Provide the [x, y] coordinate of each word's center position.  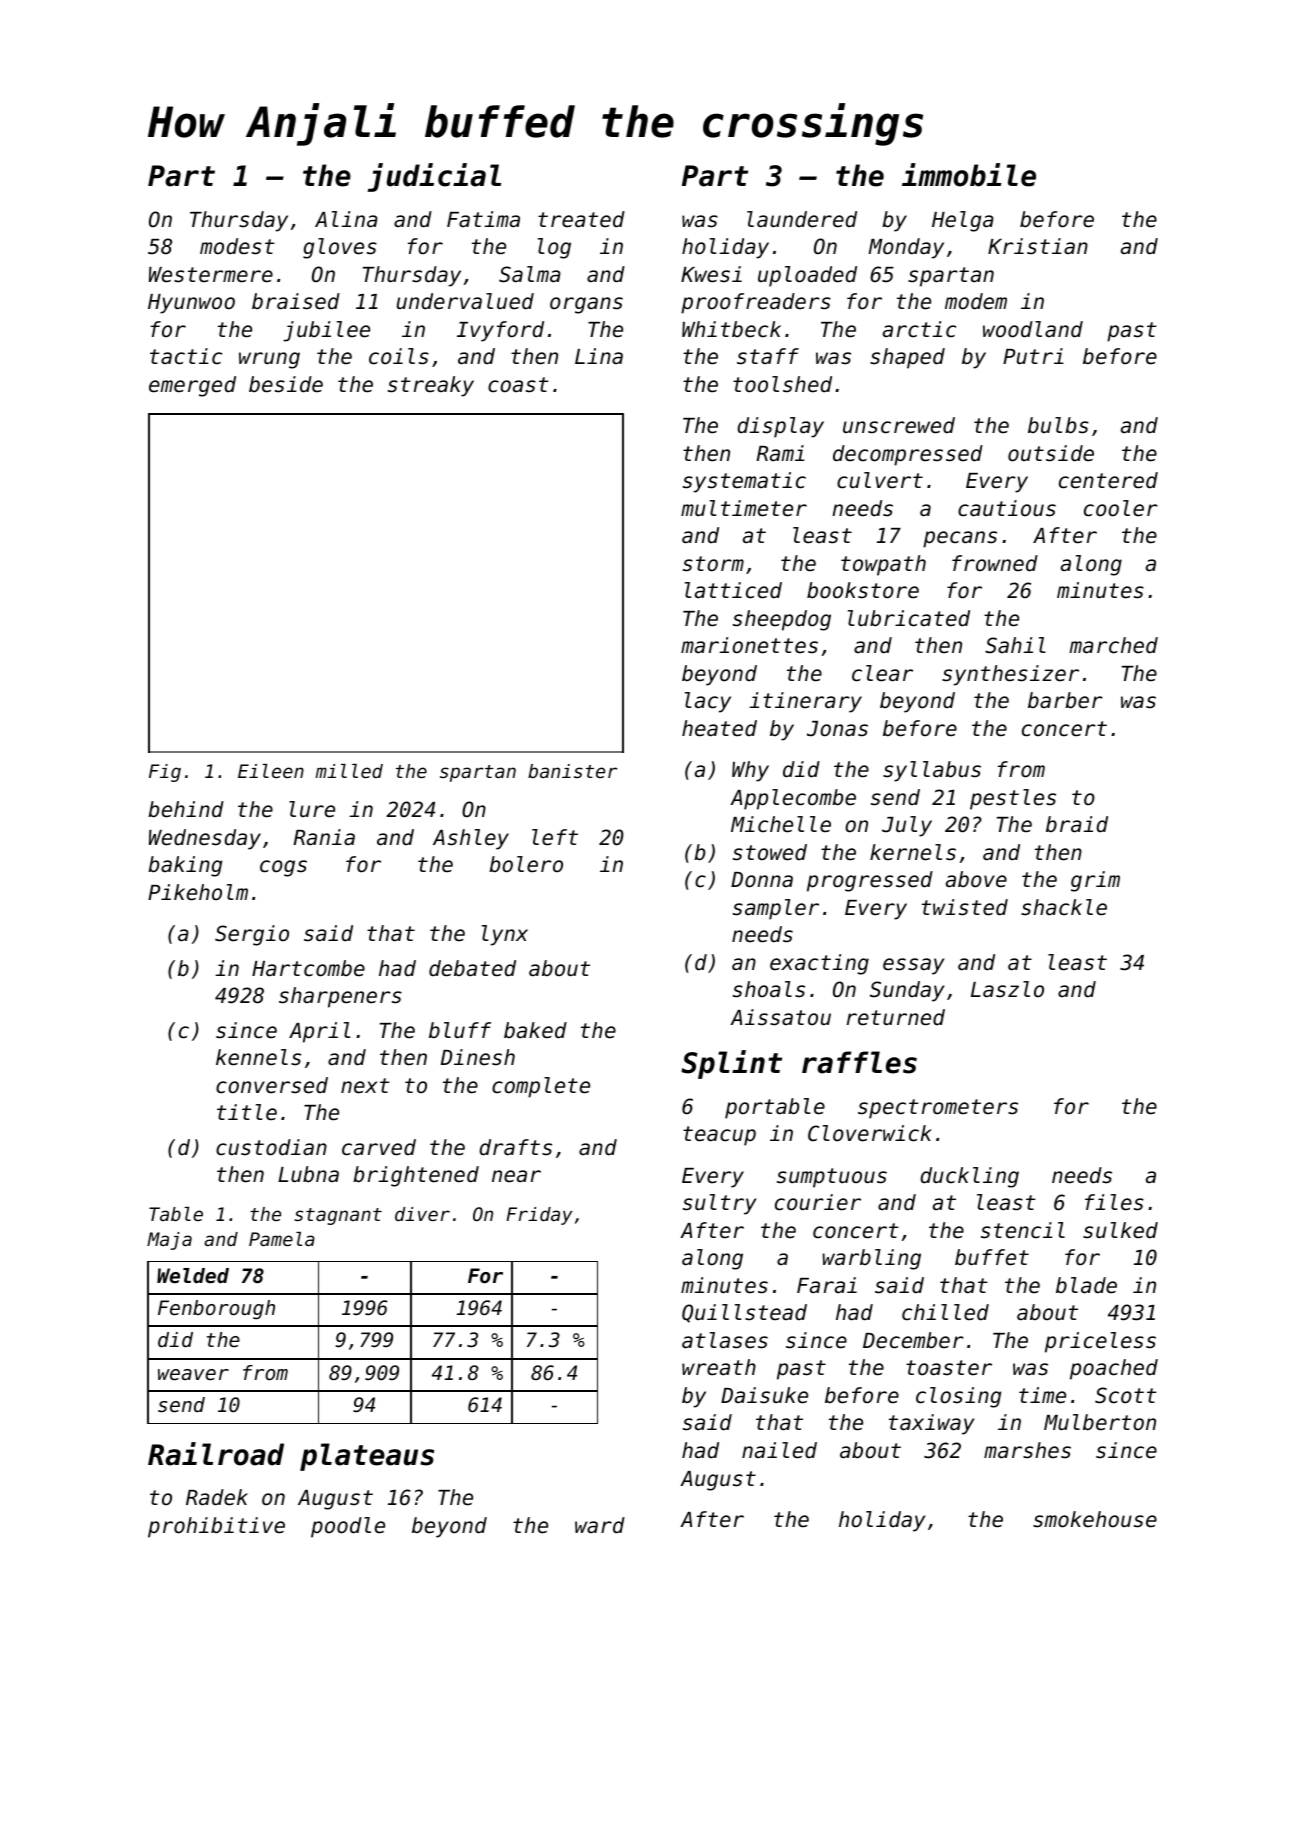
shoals [769, 989]
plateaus [367, 1457]
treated [581, 219]
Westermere [211, 275]
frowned [995, 563]
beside [286, 384]
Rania [324, 837]
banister [572, 771]
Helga [963, 221]
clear [882, 673]
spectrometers [938, 1109]
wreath [719, 1367]
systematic [744, 482]
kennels [258, 1057]
